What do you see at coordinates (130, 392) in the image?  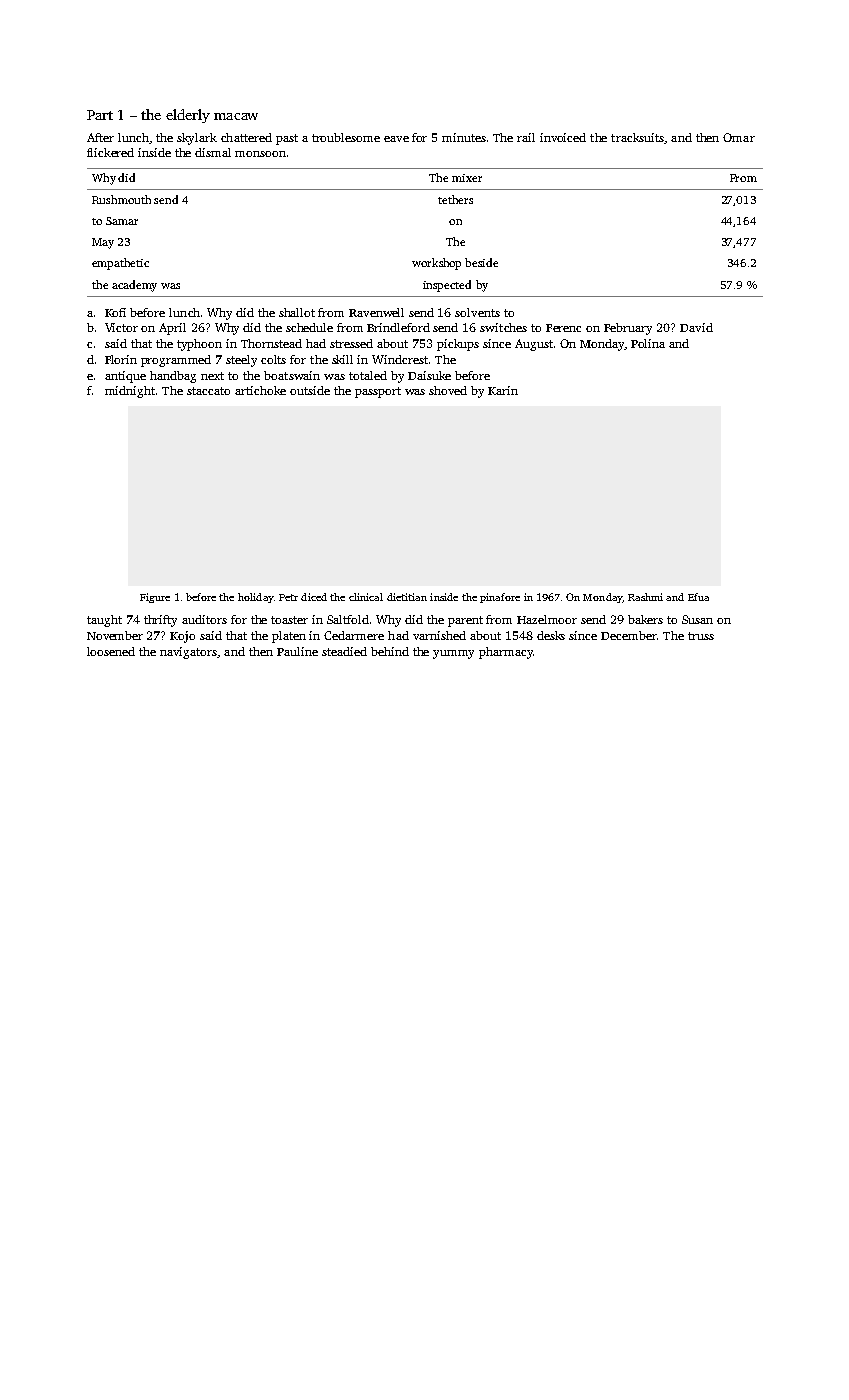 I see `midnight` at bounding box center [130, 392].
